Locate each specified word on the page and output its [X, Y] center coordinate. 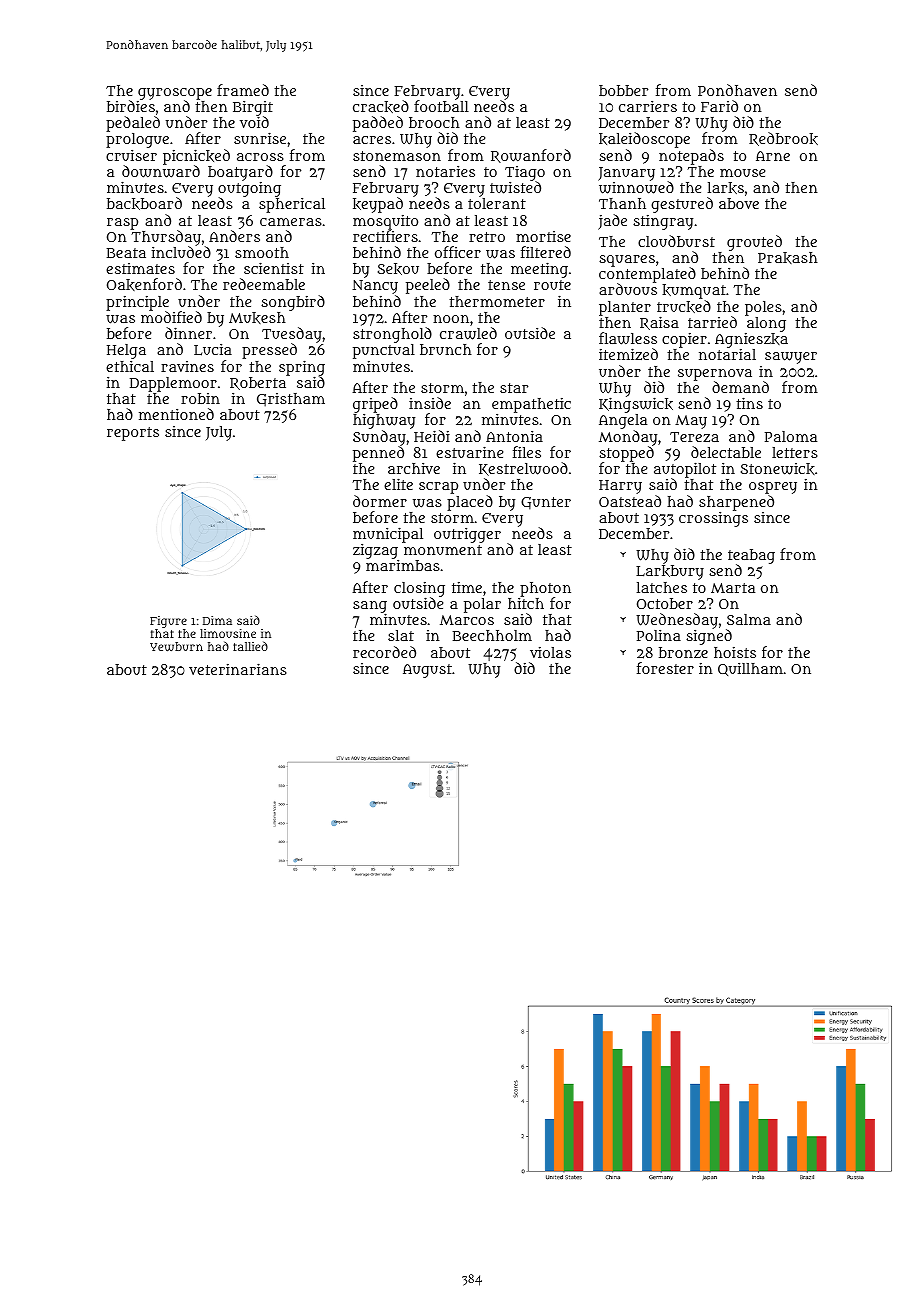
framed [243, 90]
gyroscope [175, 94]
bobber [623, 90]
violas [550, 652]
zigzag [375, 551]
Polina [659, 635]
